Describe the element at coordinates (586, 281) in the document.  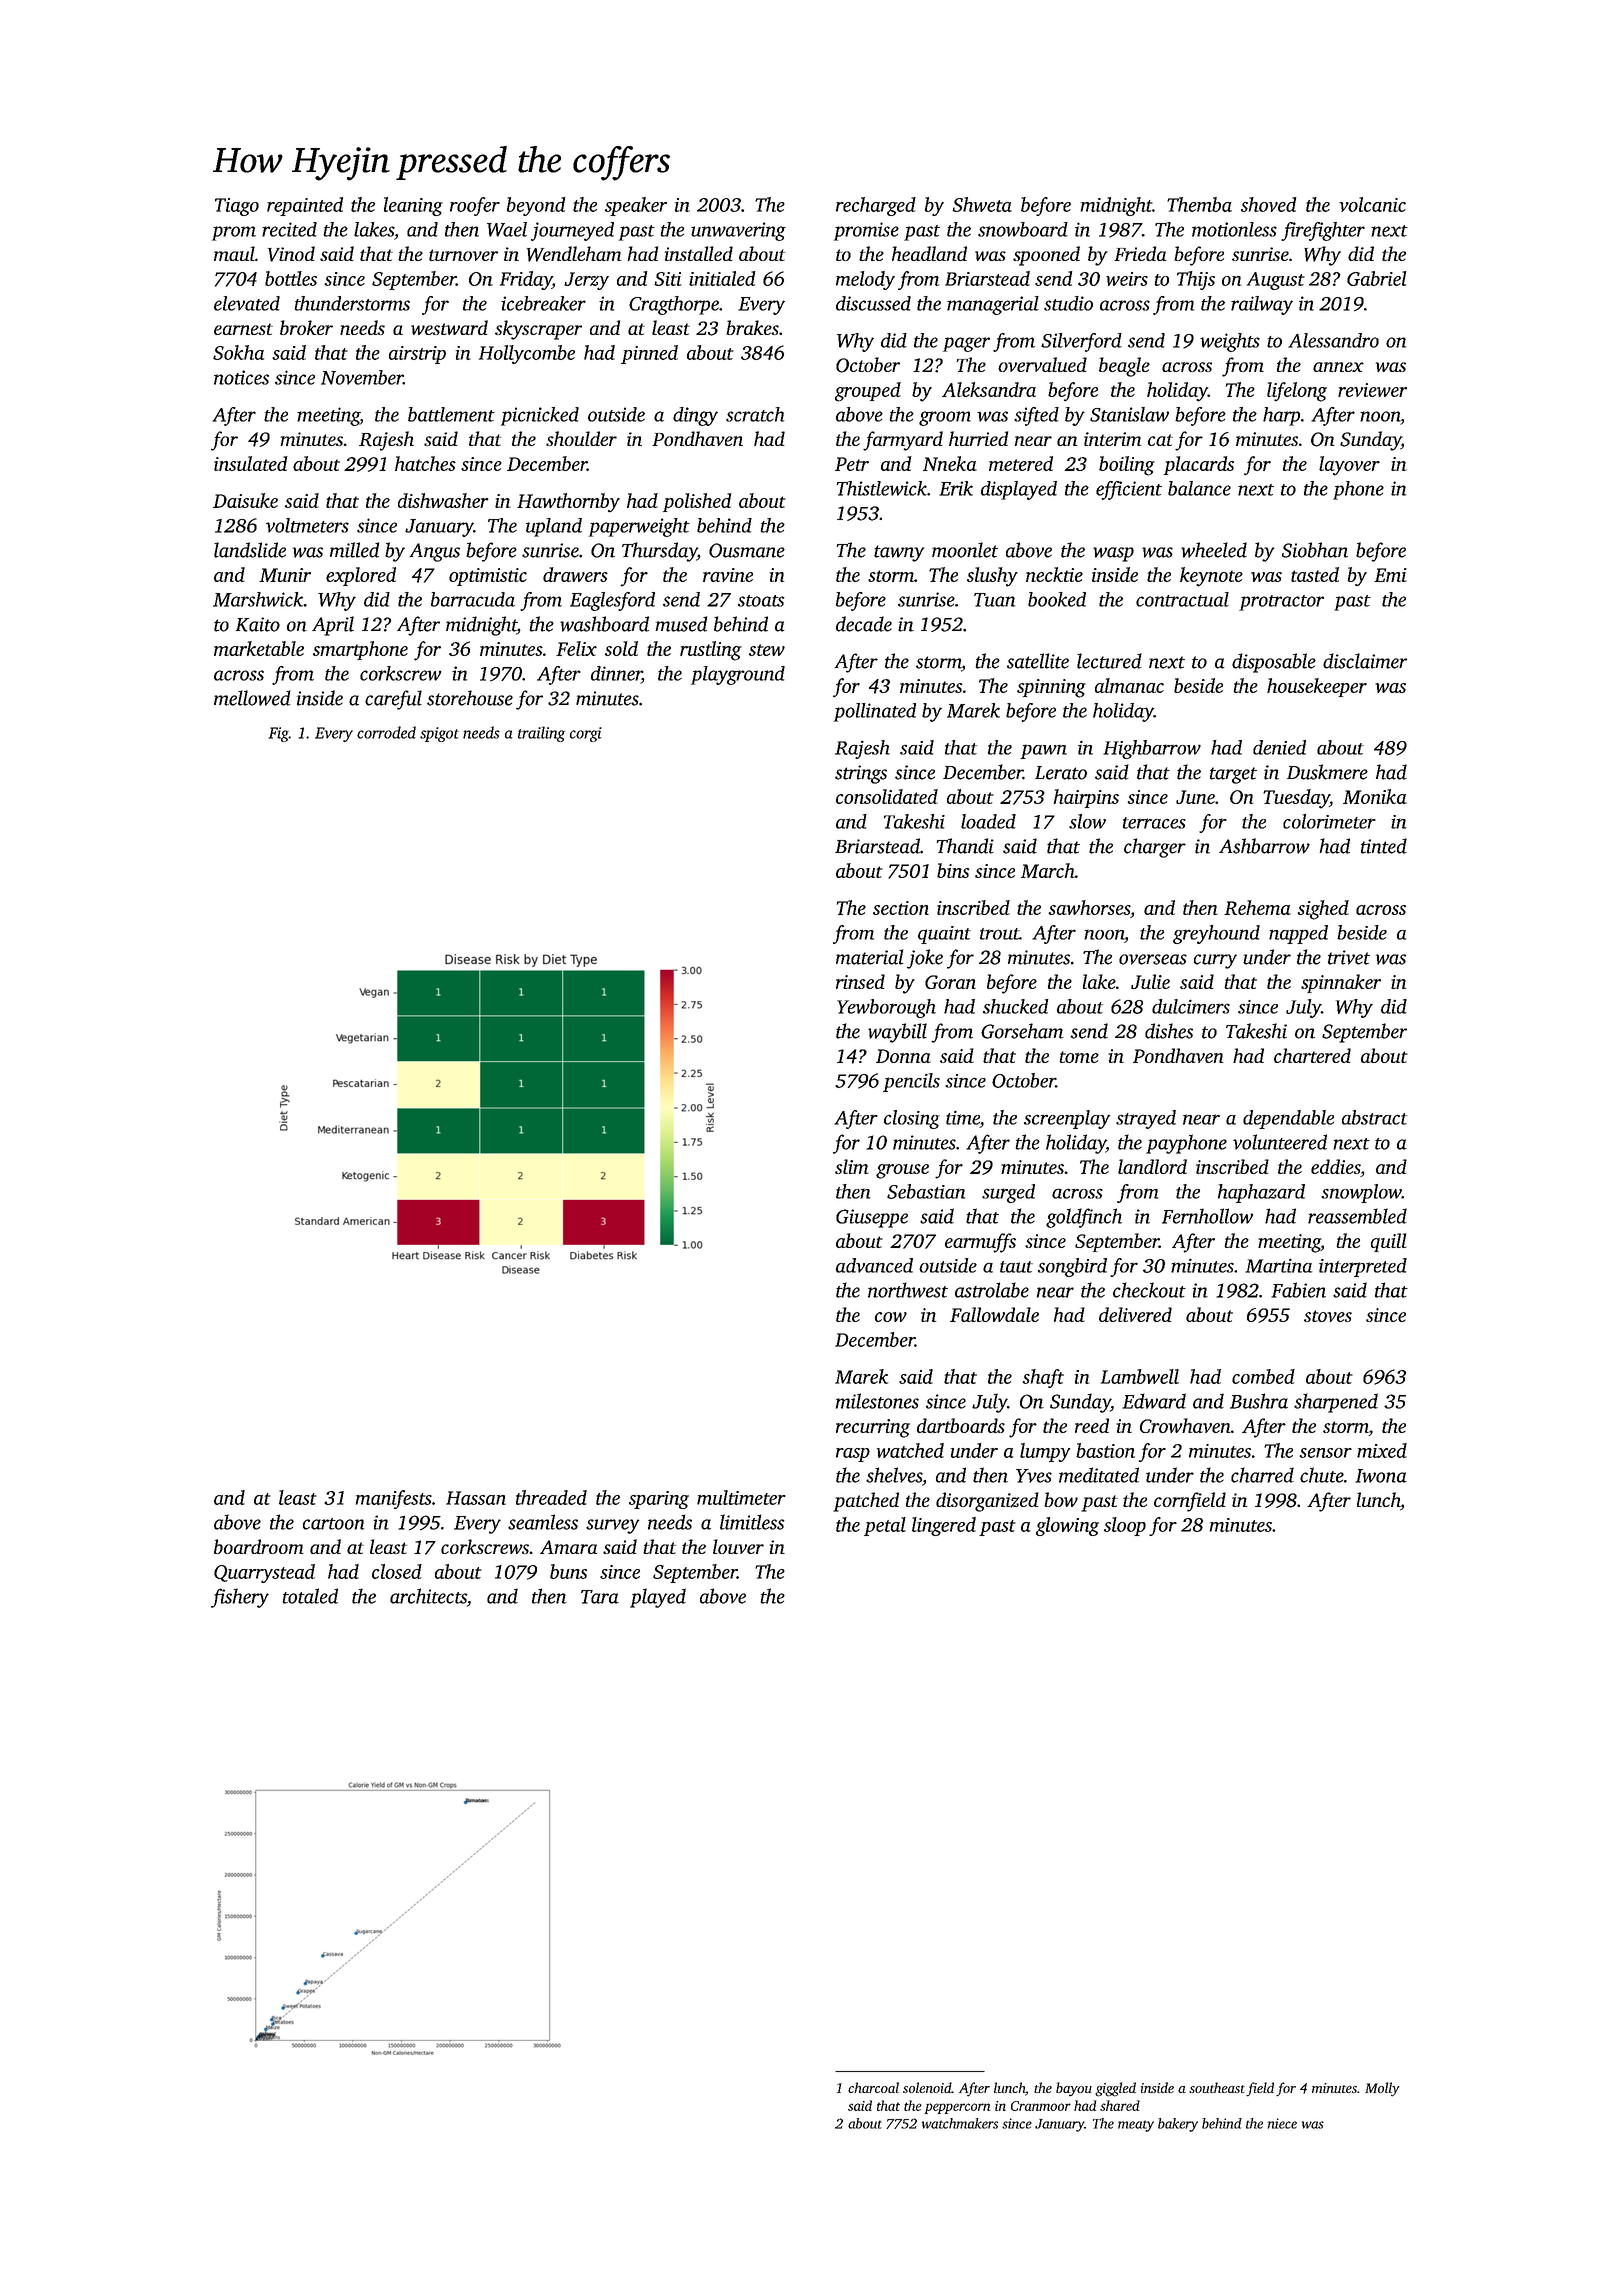
I see `Jerzy` at that location.
